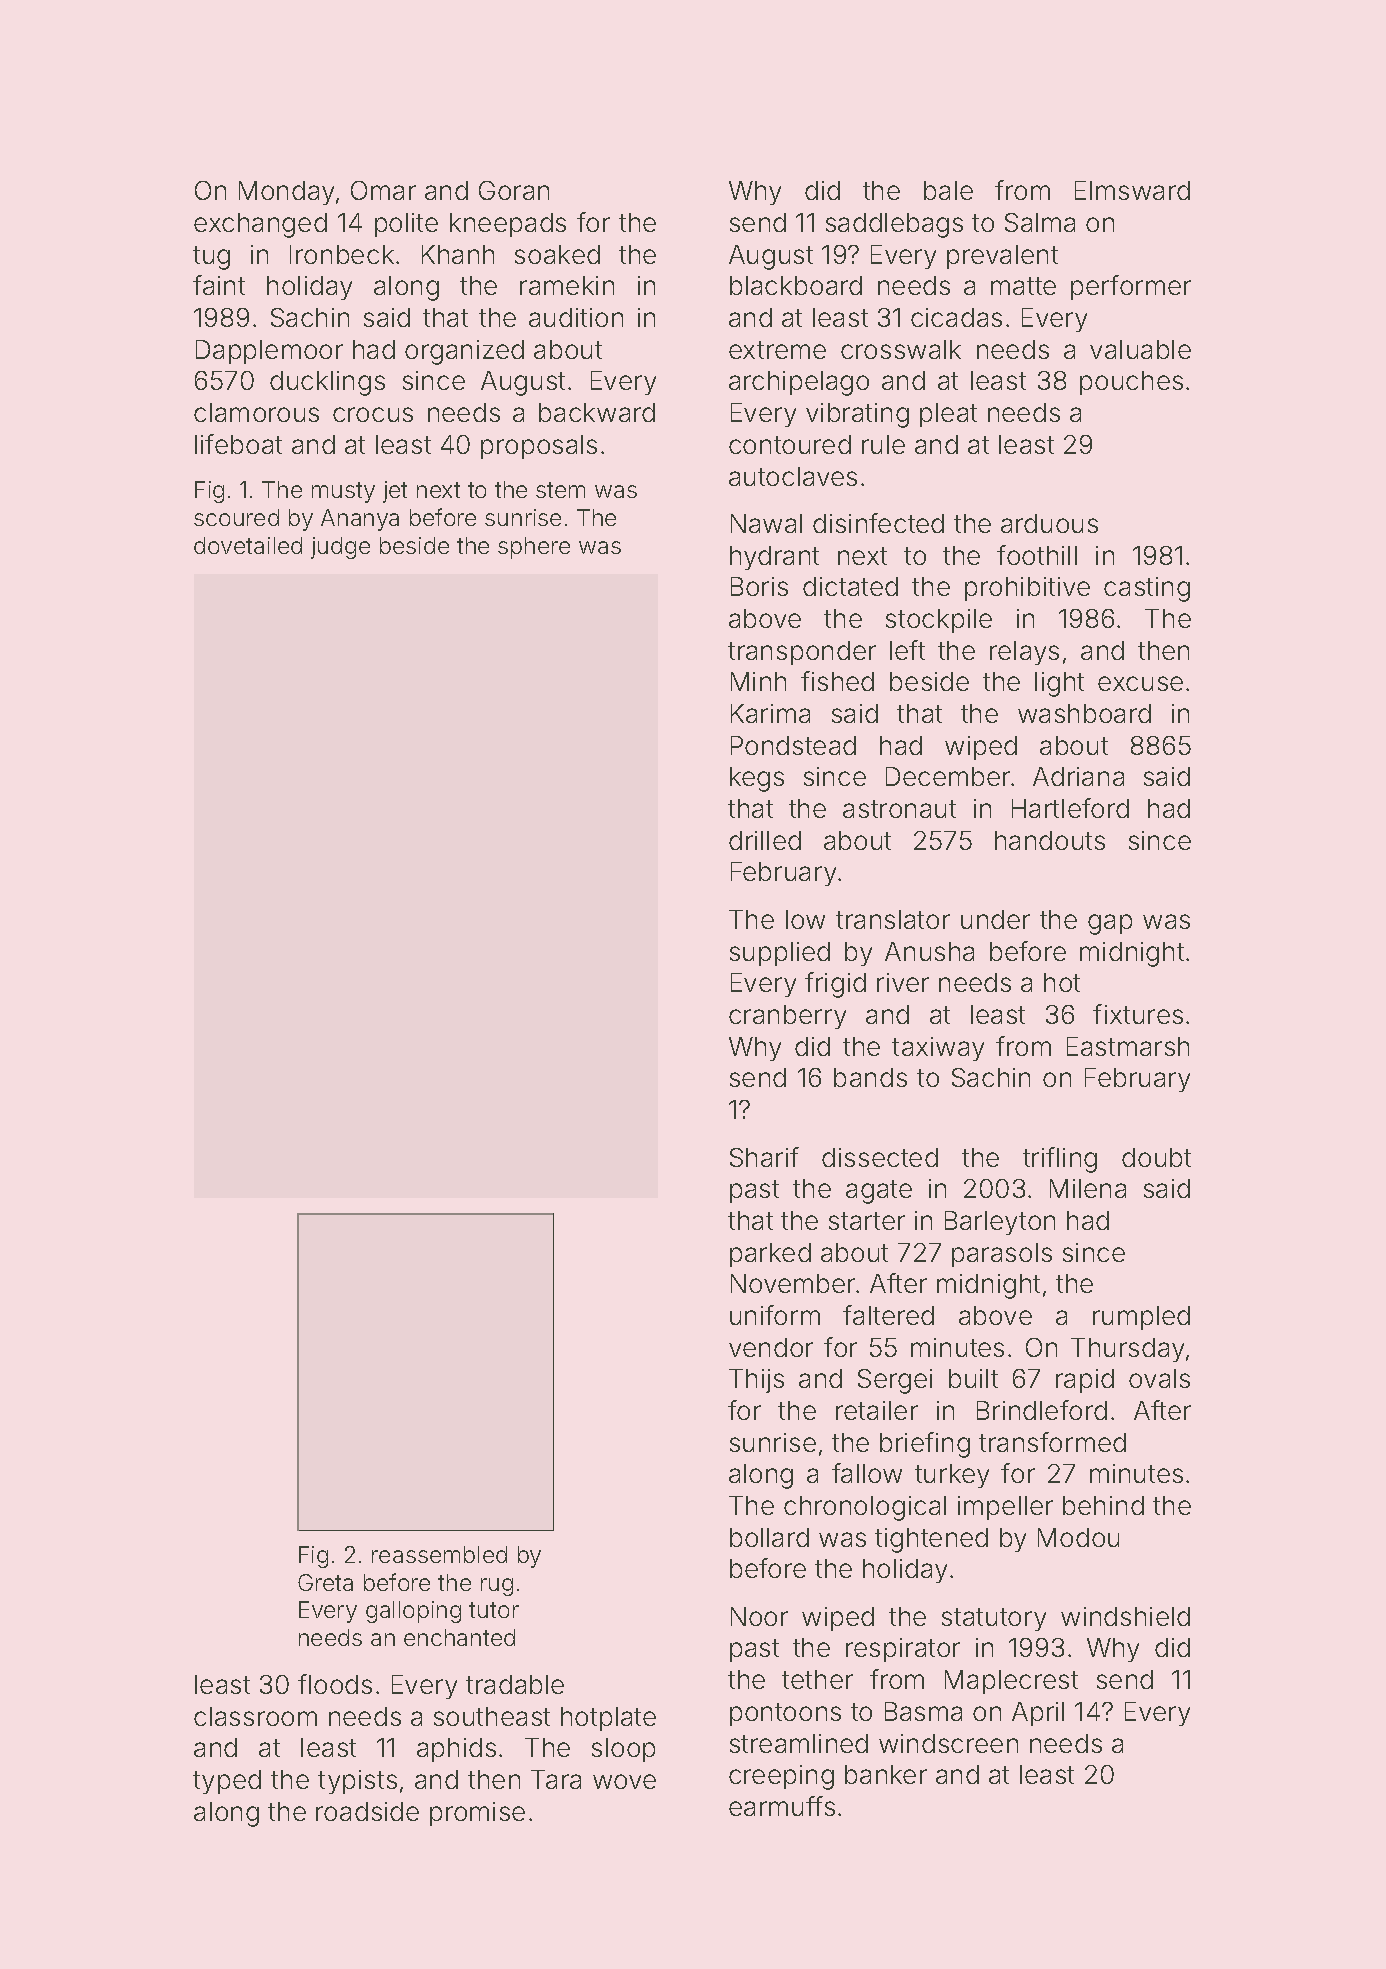  Describe the element at coordinates (764, 1157) in the page. I see `Sharif` at that location.
